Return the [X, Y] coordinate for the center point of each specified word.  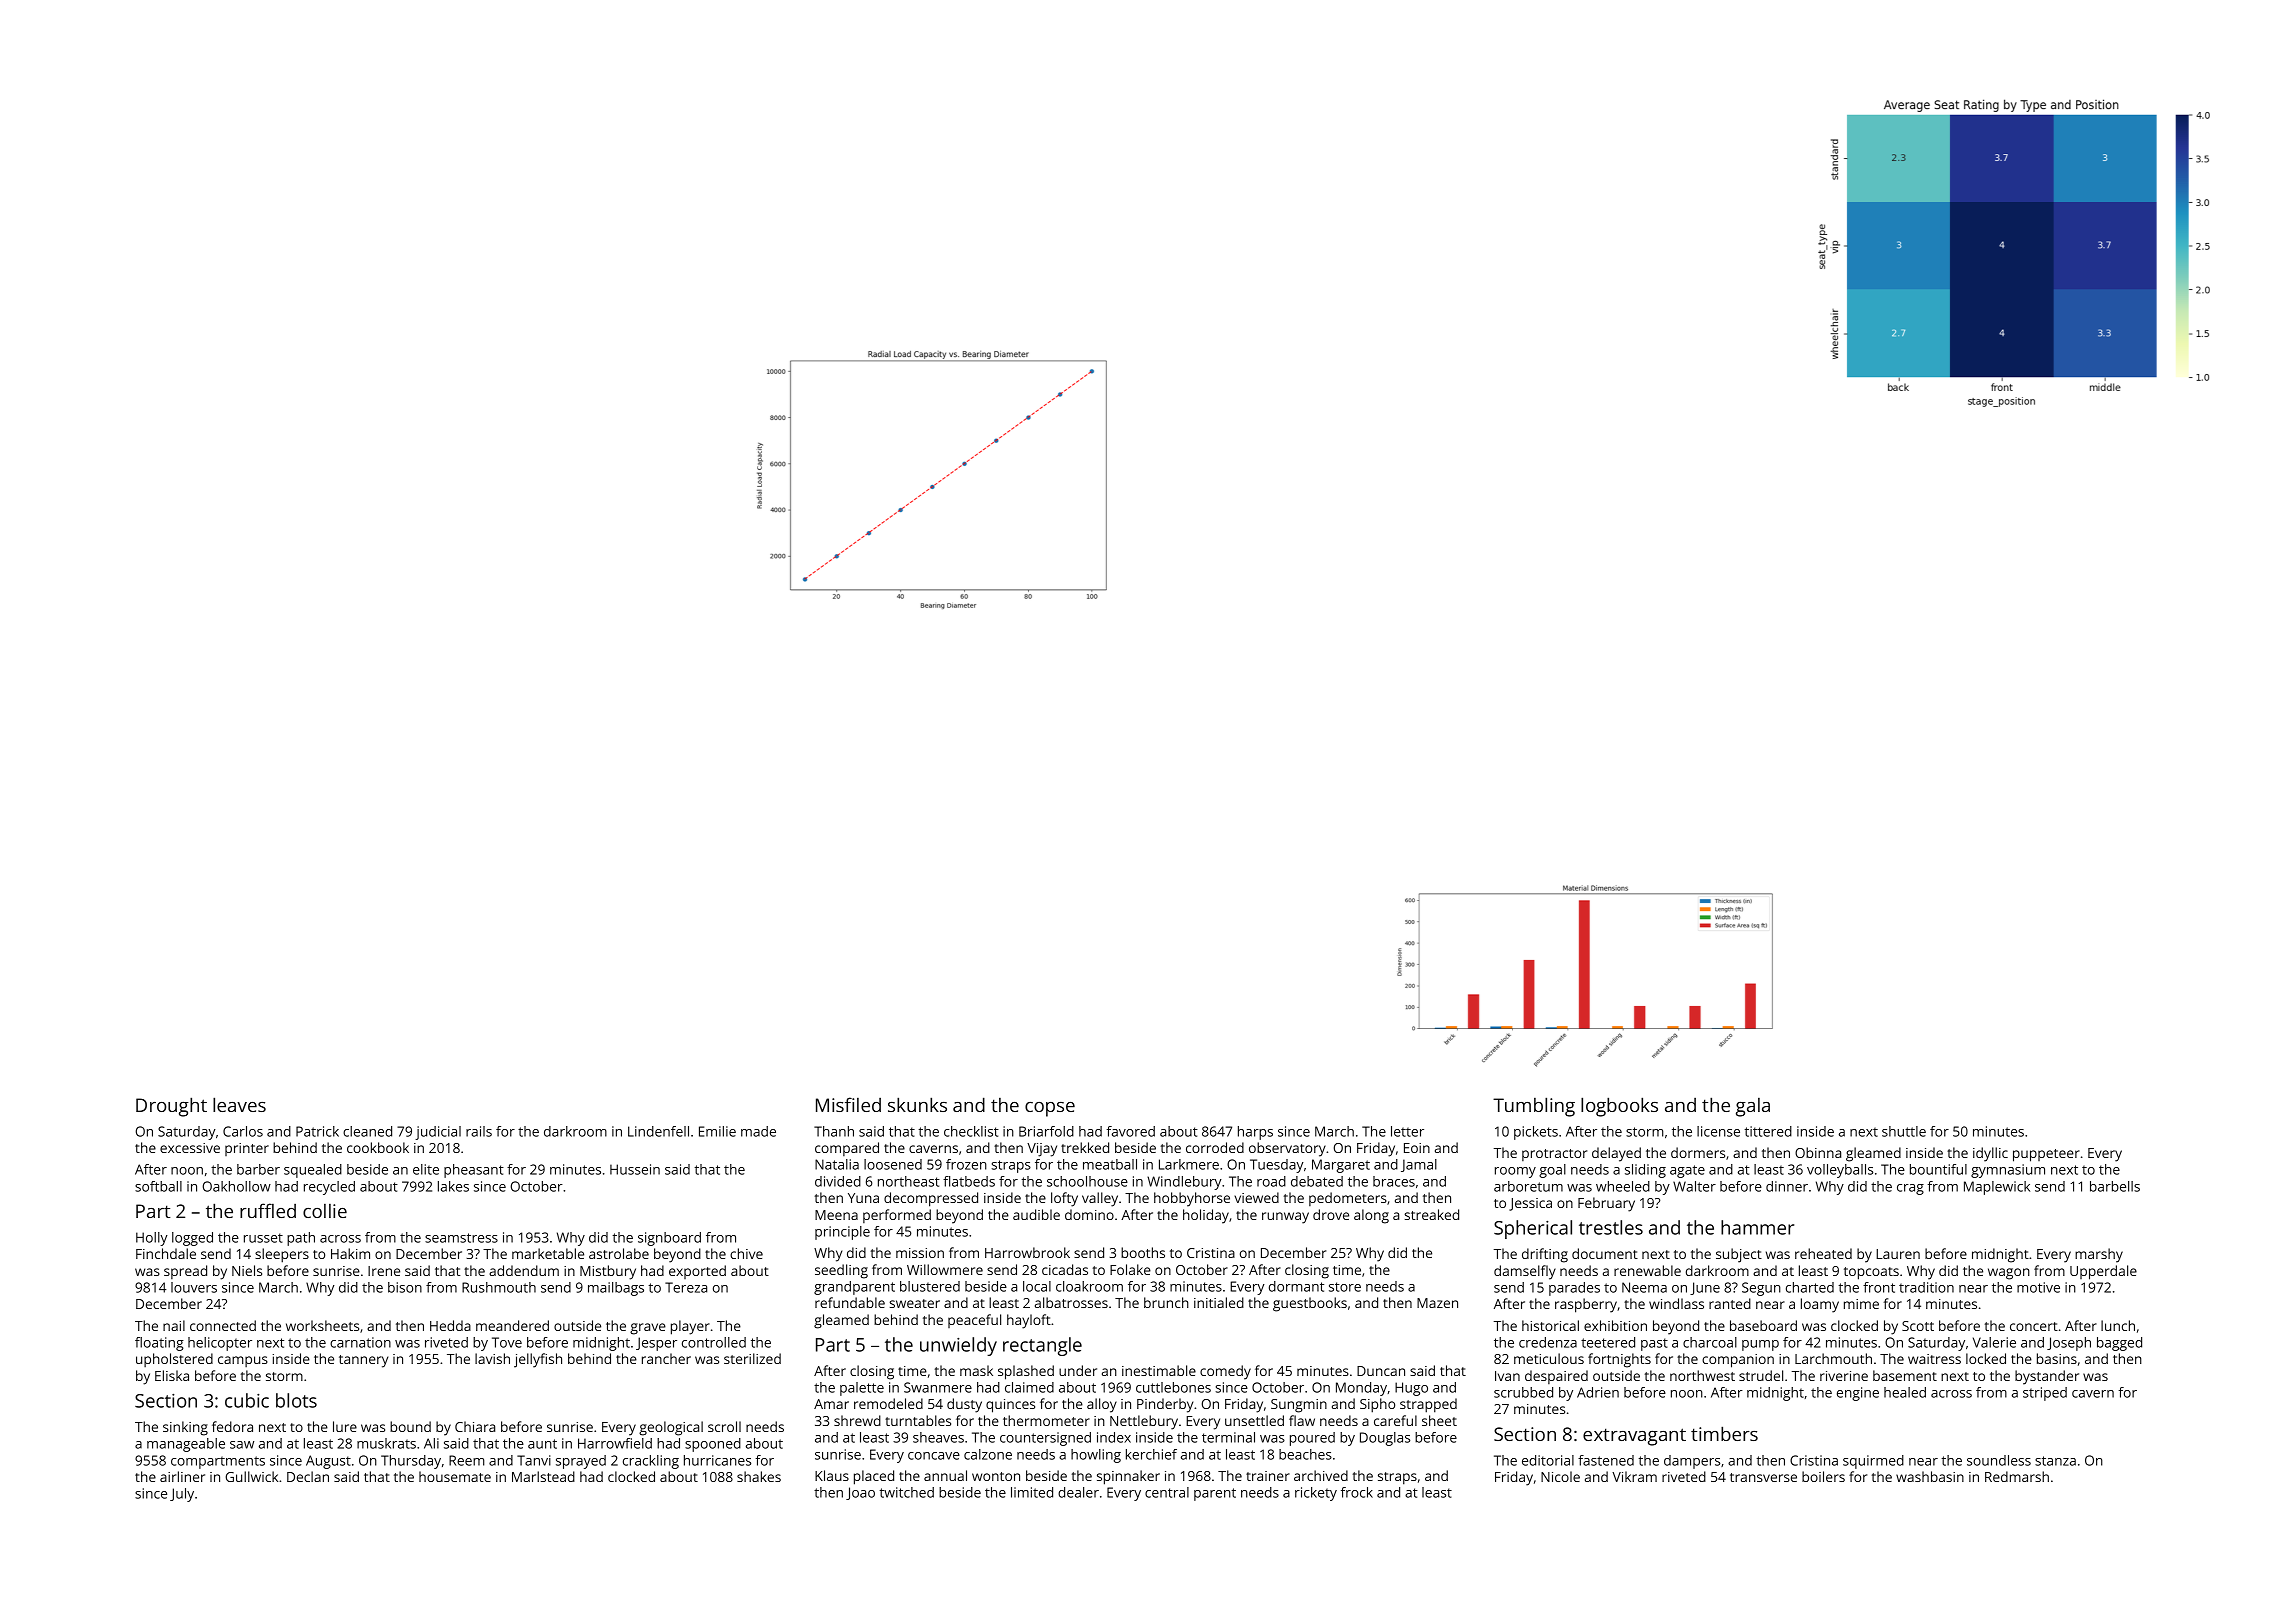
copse [1050, 1109]
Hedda [450, 1325]
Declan [308, 1476]
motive [2038, 1287]
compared [847, 1149]
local [1037, 1286]
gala [1753, 1107]
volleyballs [1840, 1171]
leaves [239, 1104]
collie [325, 1211]
